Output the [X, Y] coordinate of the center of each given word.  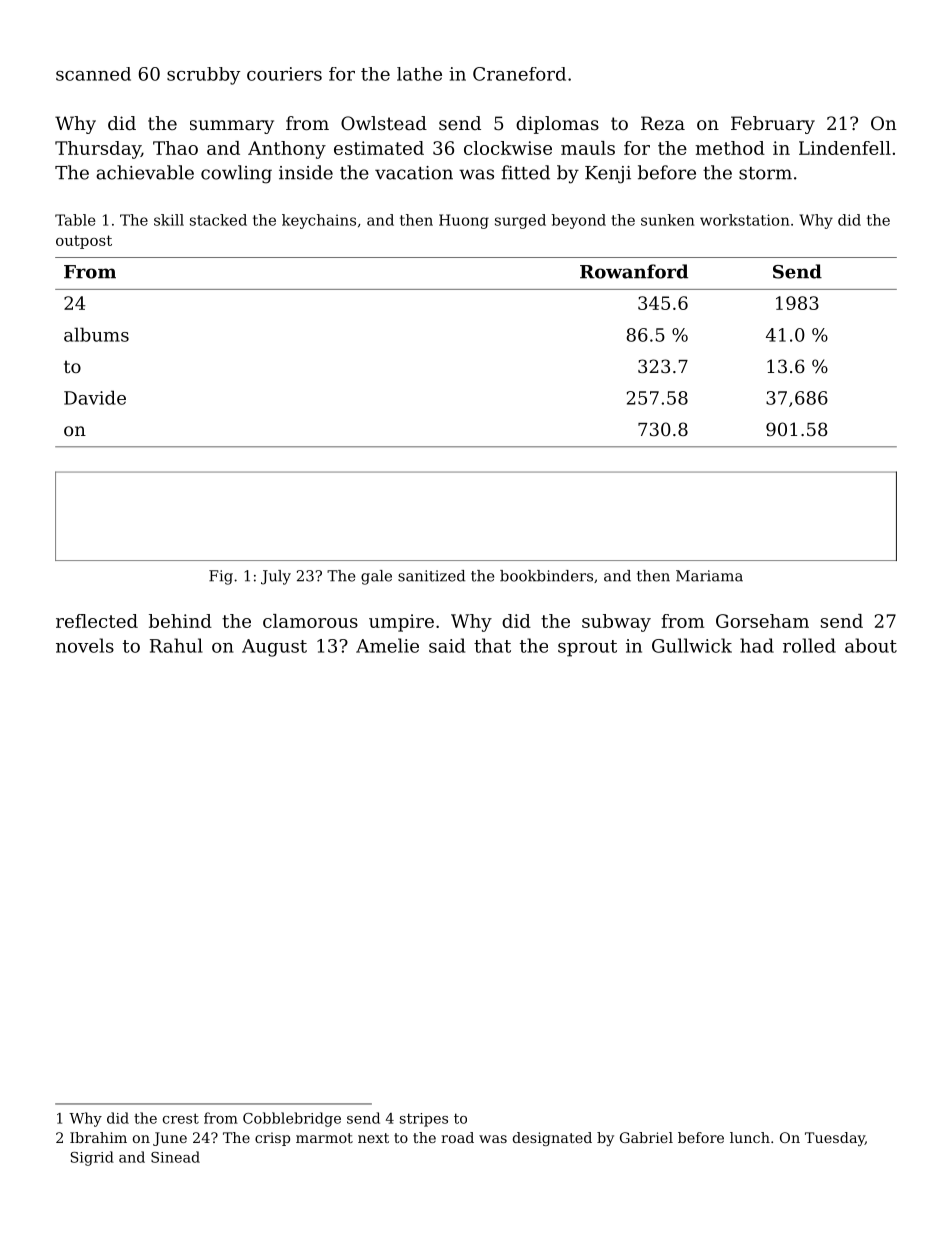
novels [85, 645]
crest [181, 1118]
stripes [424, 1120]
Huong [464, 221]
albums [96, 334]
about [871, 645]
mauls [588, 148]
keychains [319, 221]
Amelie [387, 645]
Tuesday [835, 1139]
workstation [744, 220]
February [773, 125]
